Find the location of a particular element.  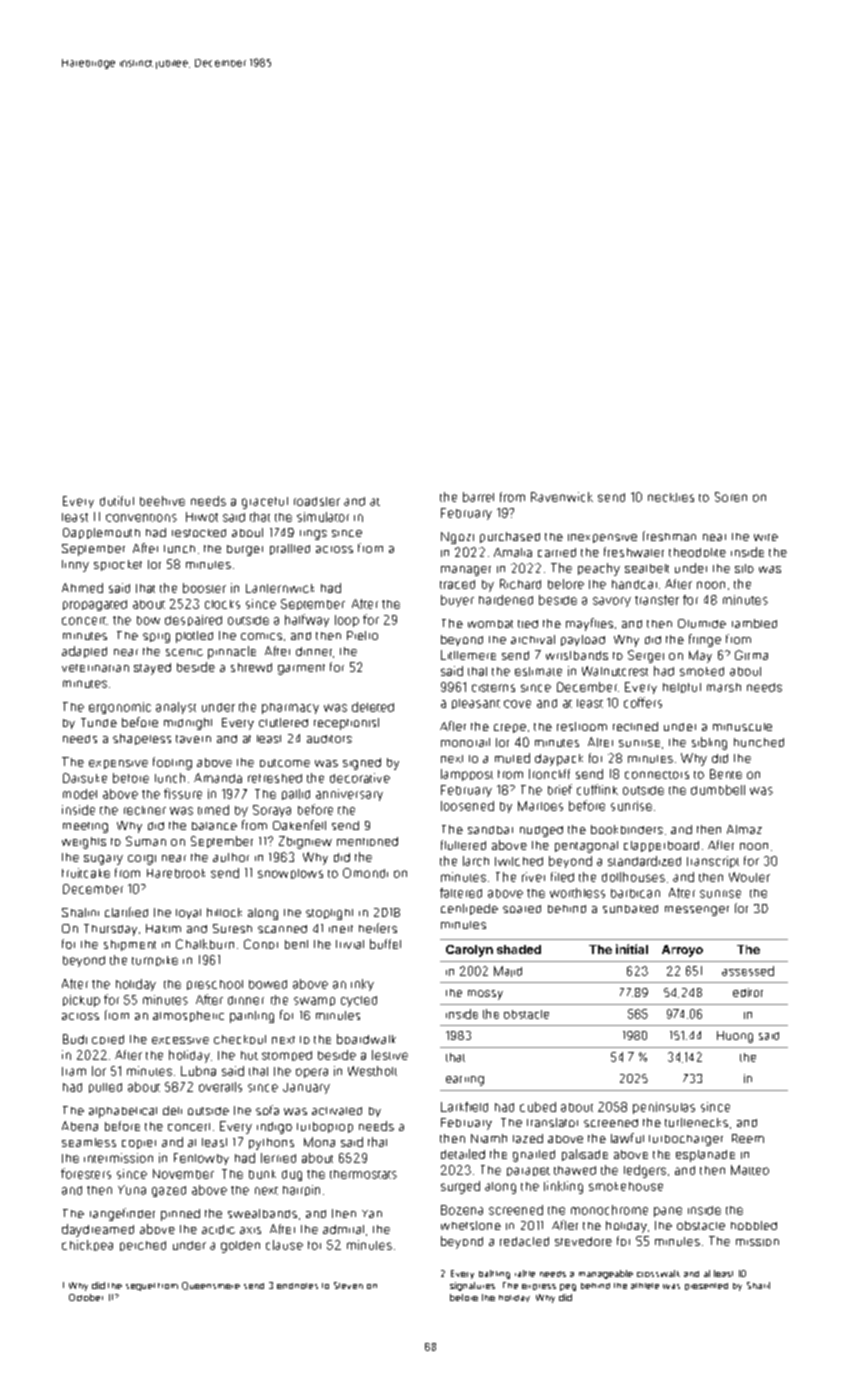

presented is located at coordinates (706, 1286).
